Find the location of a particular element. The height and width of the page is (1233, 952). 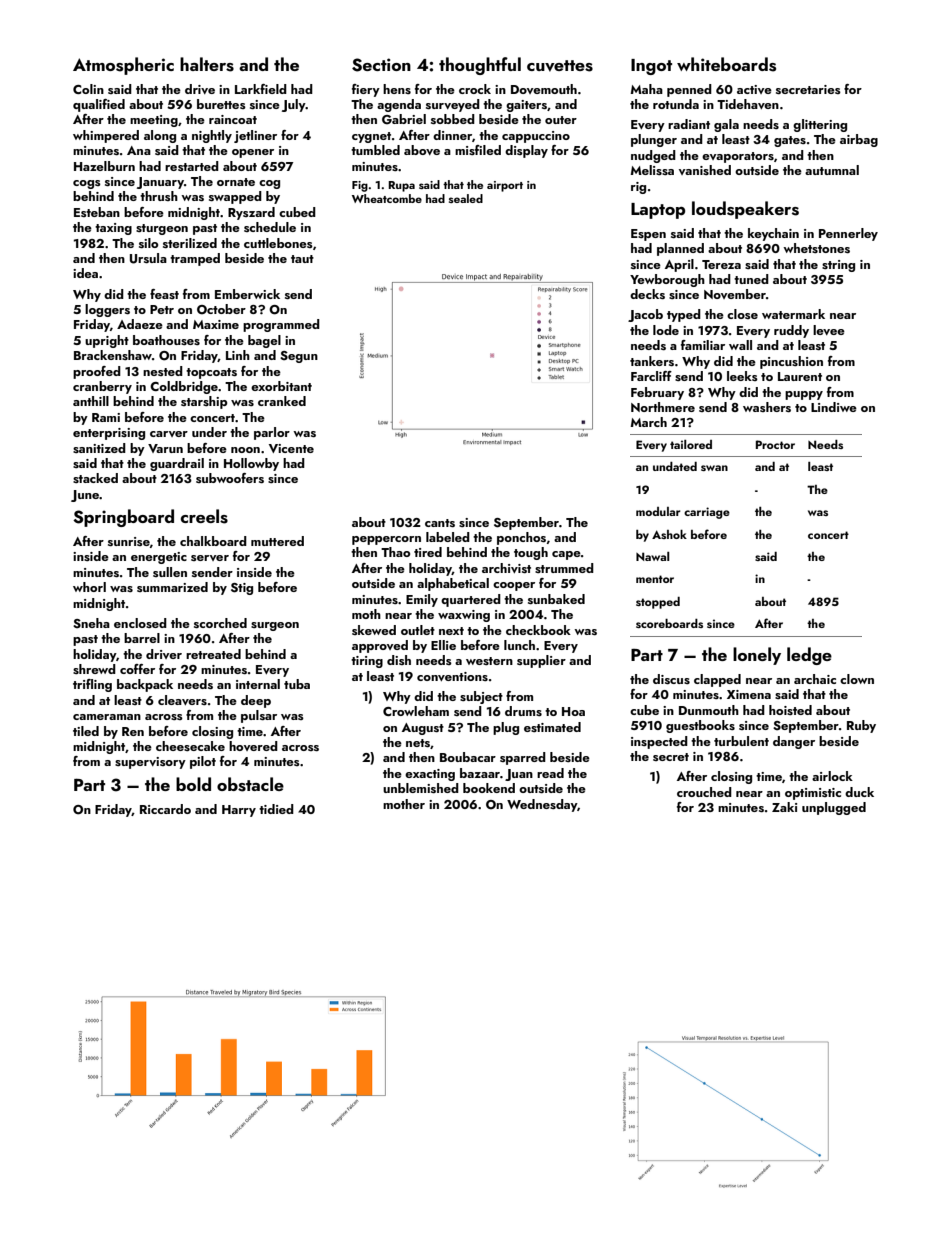

cameraman is located at coordinates (107, 717).
